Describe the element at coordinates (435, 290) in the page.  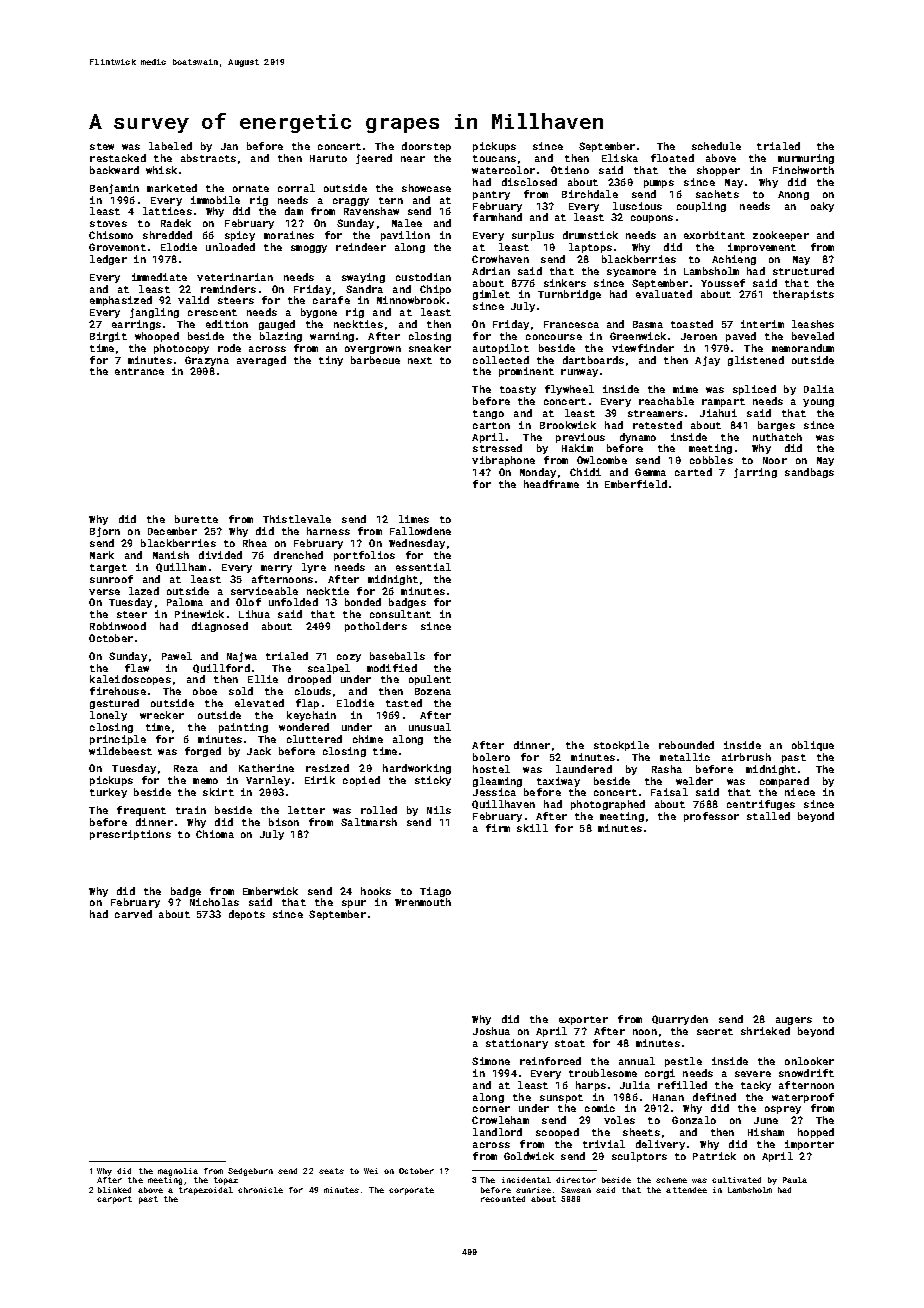
I see `Chipo` at that location.
